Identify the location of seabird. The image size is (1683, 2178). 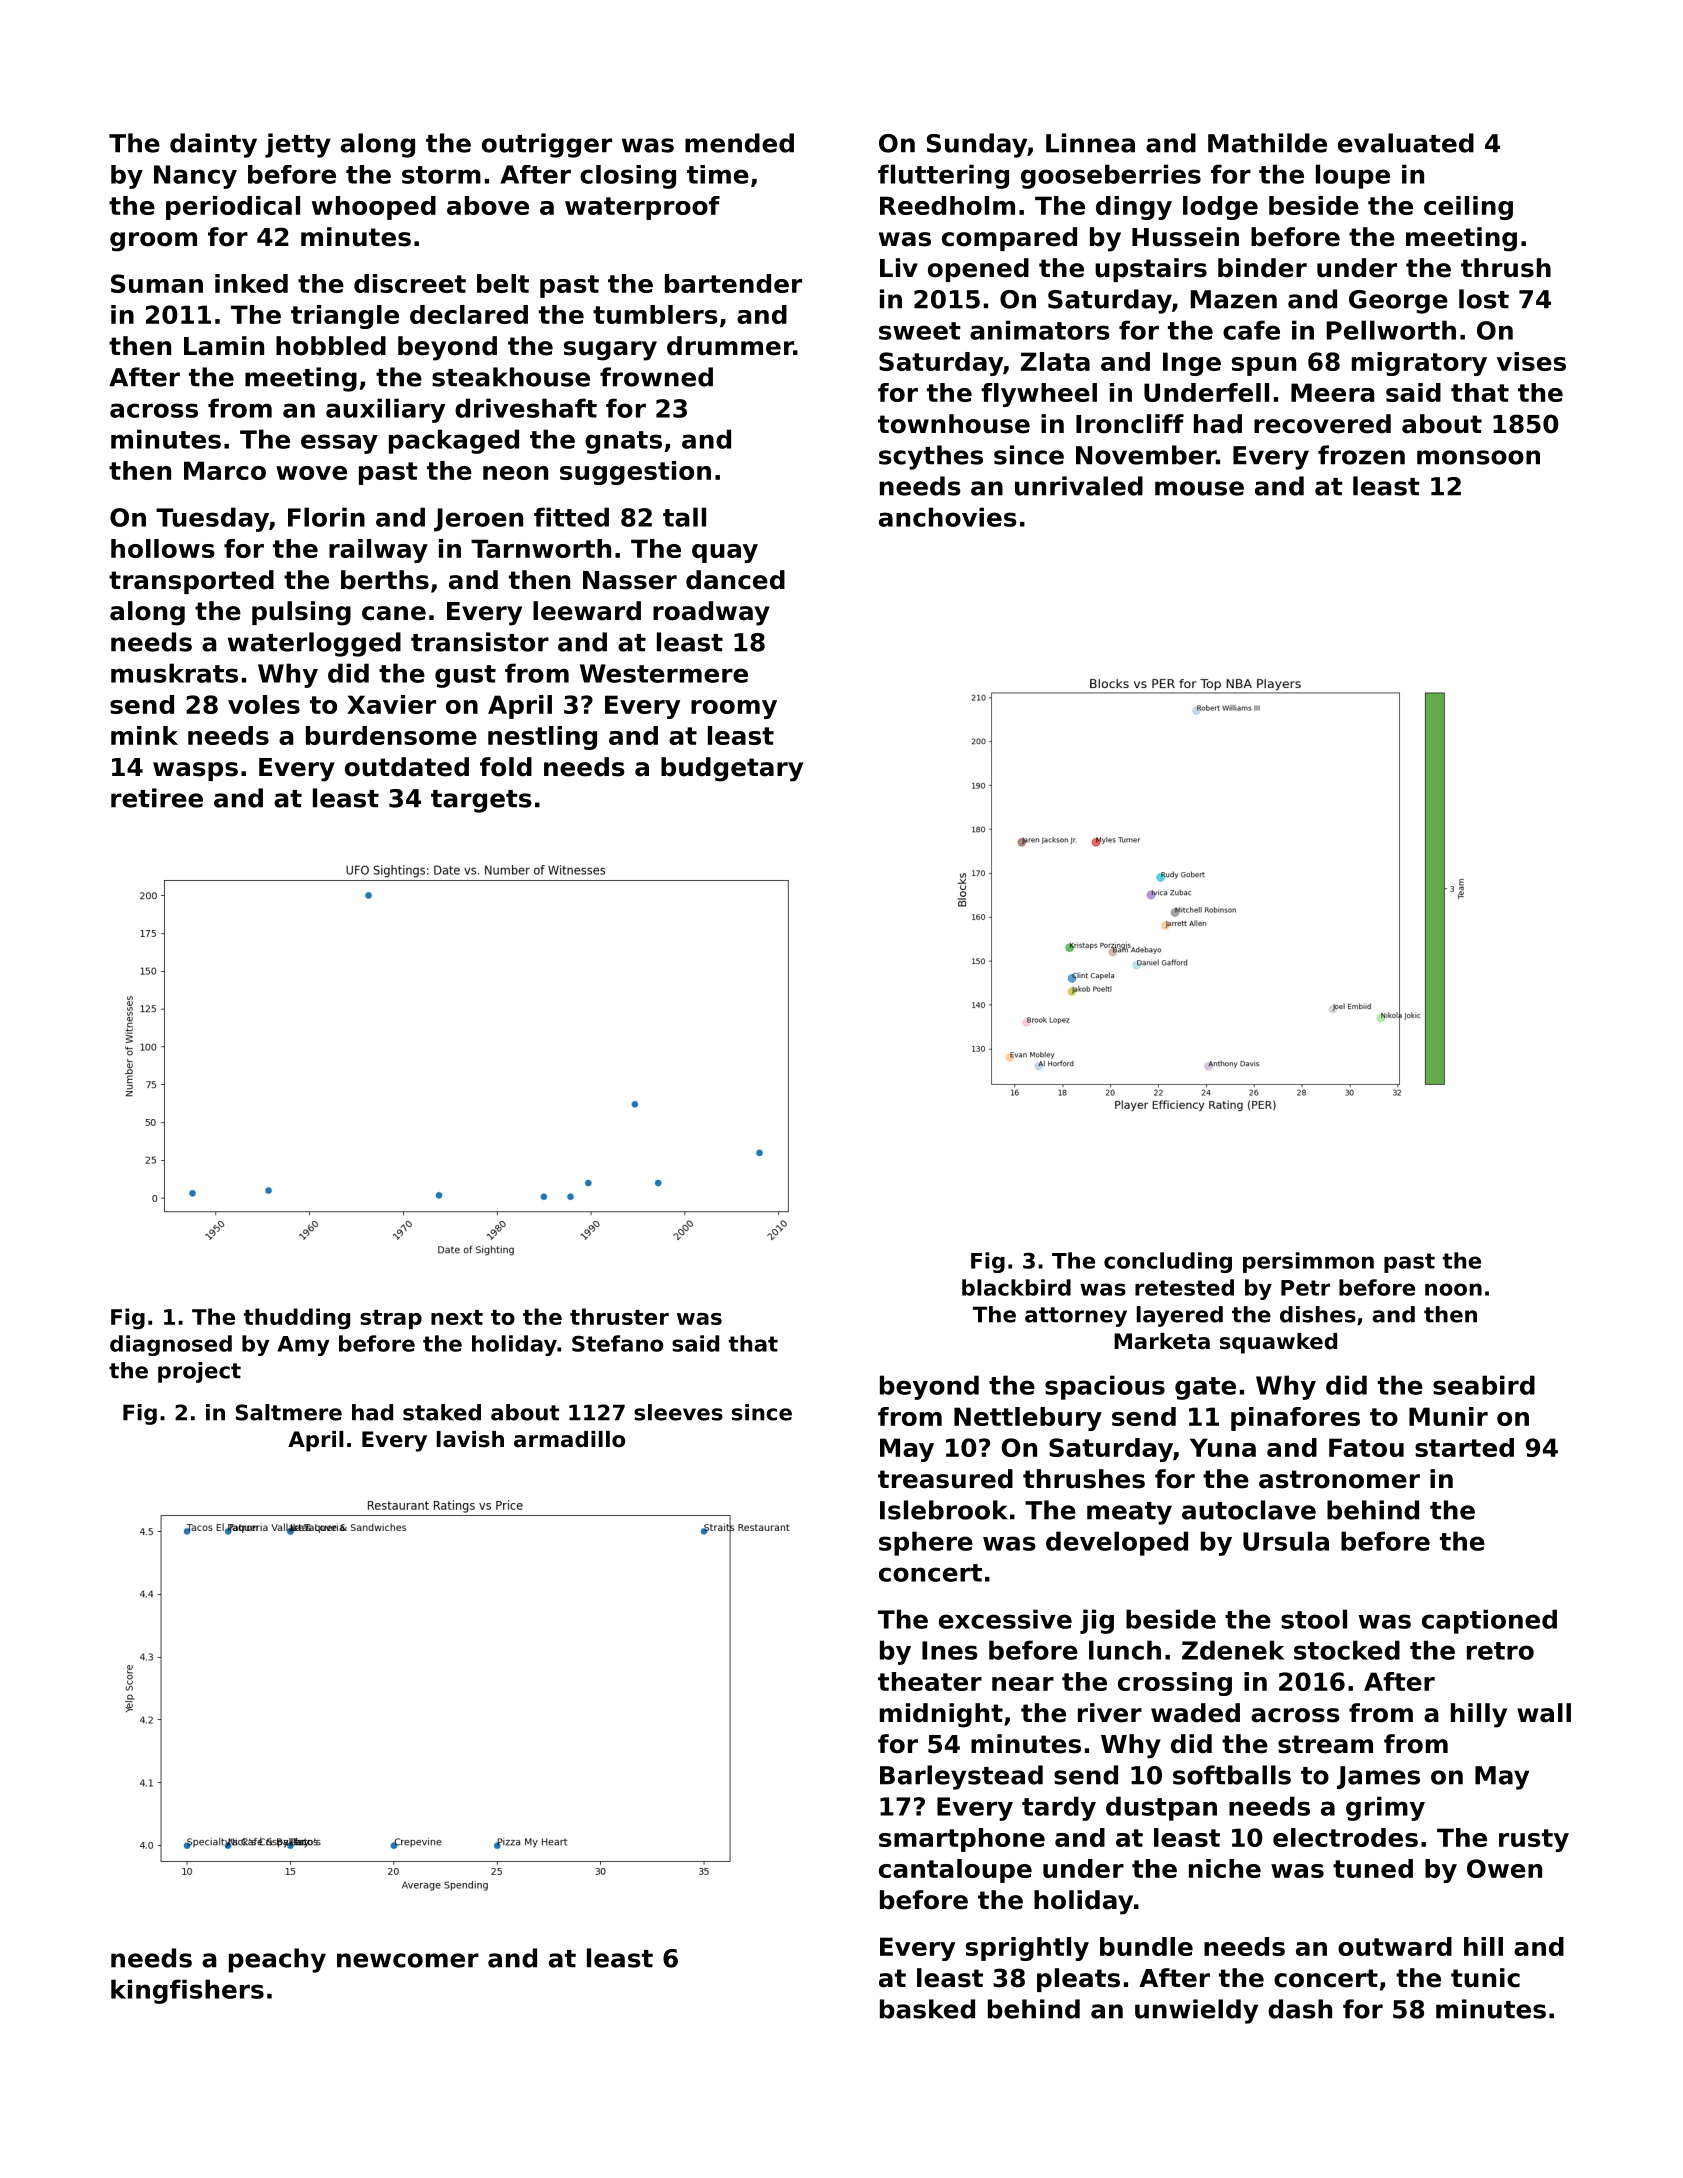
(1484, 1385).
